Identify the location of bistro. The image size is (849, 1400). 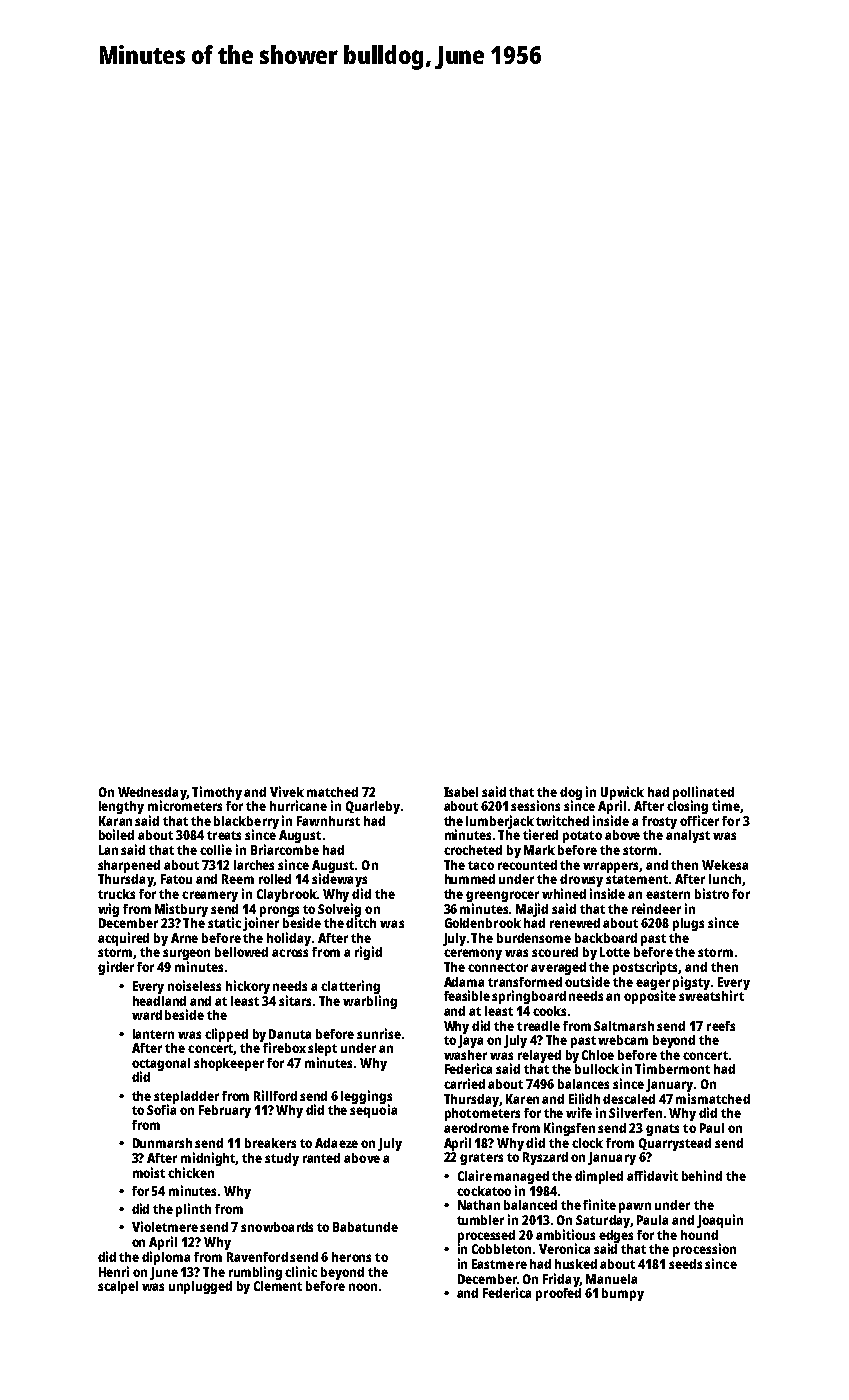
(712, 893).
